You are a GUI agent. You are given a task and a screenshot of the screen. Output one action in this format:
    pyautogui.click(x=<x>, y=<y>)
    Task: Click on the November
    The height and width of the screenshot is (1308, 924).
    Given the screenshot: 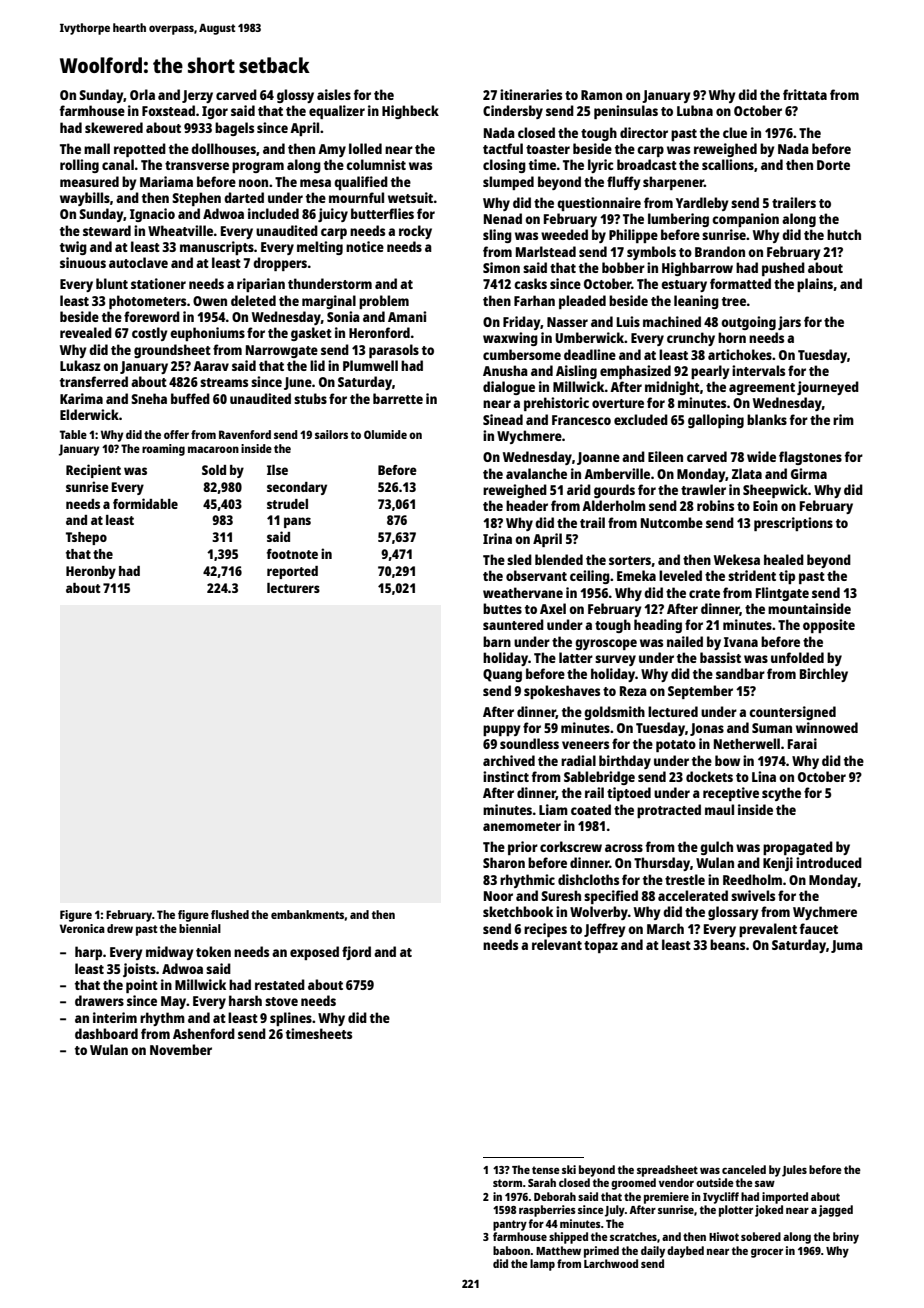 What is the action you would take?
    pyautogui.click(x=181, y=1049)
